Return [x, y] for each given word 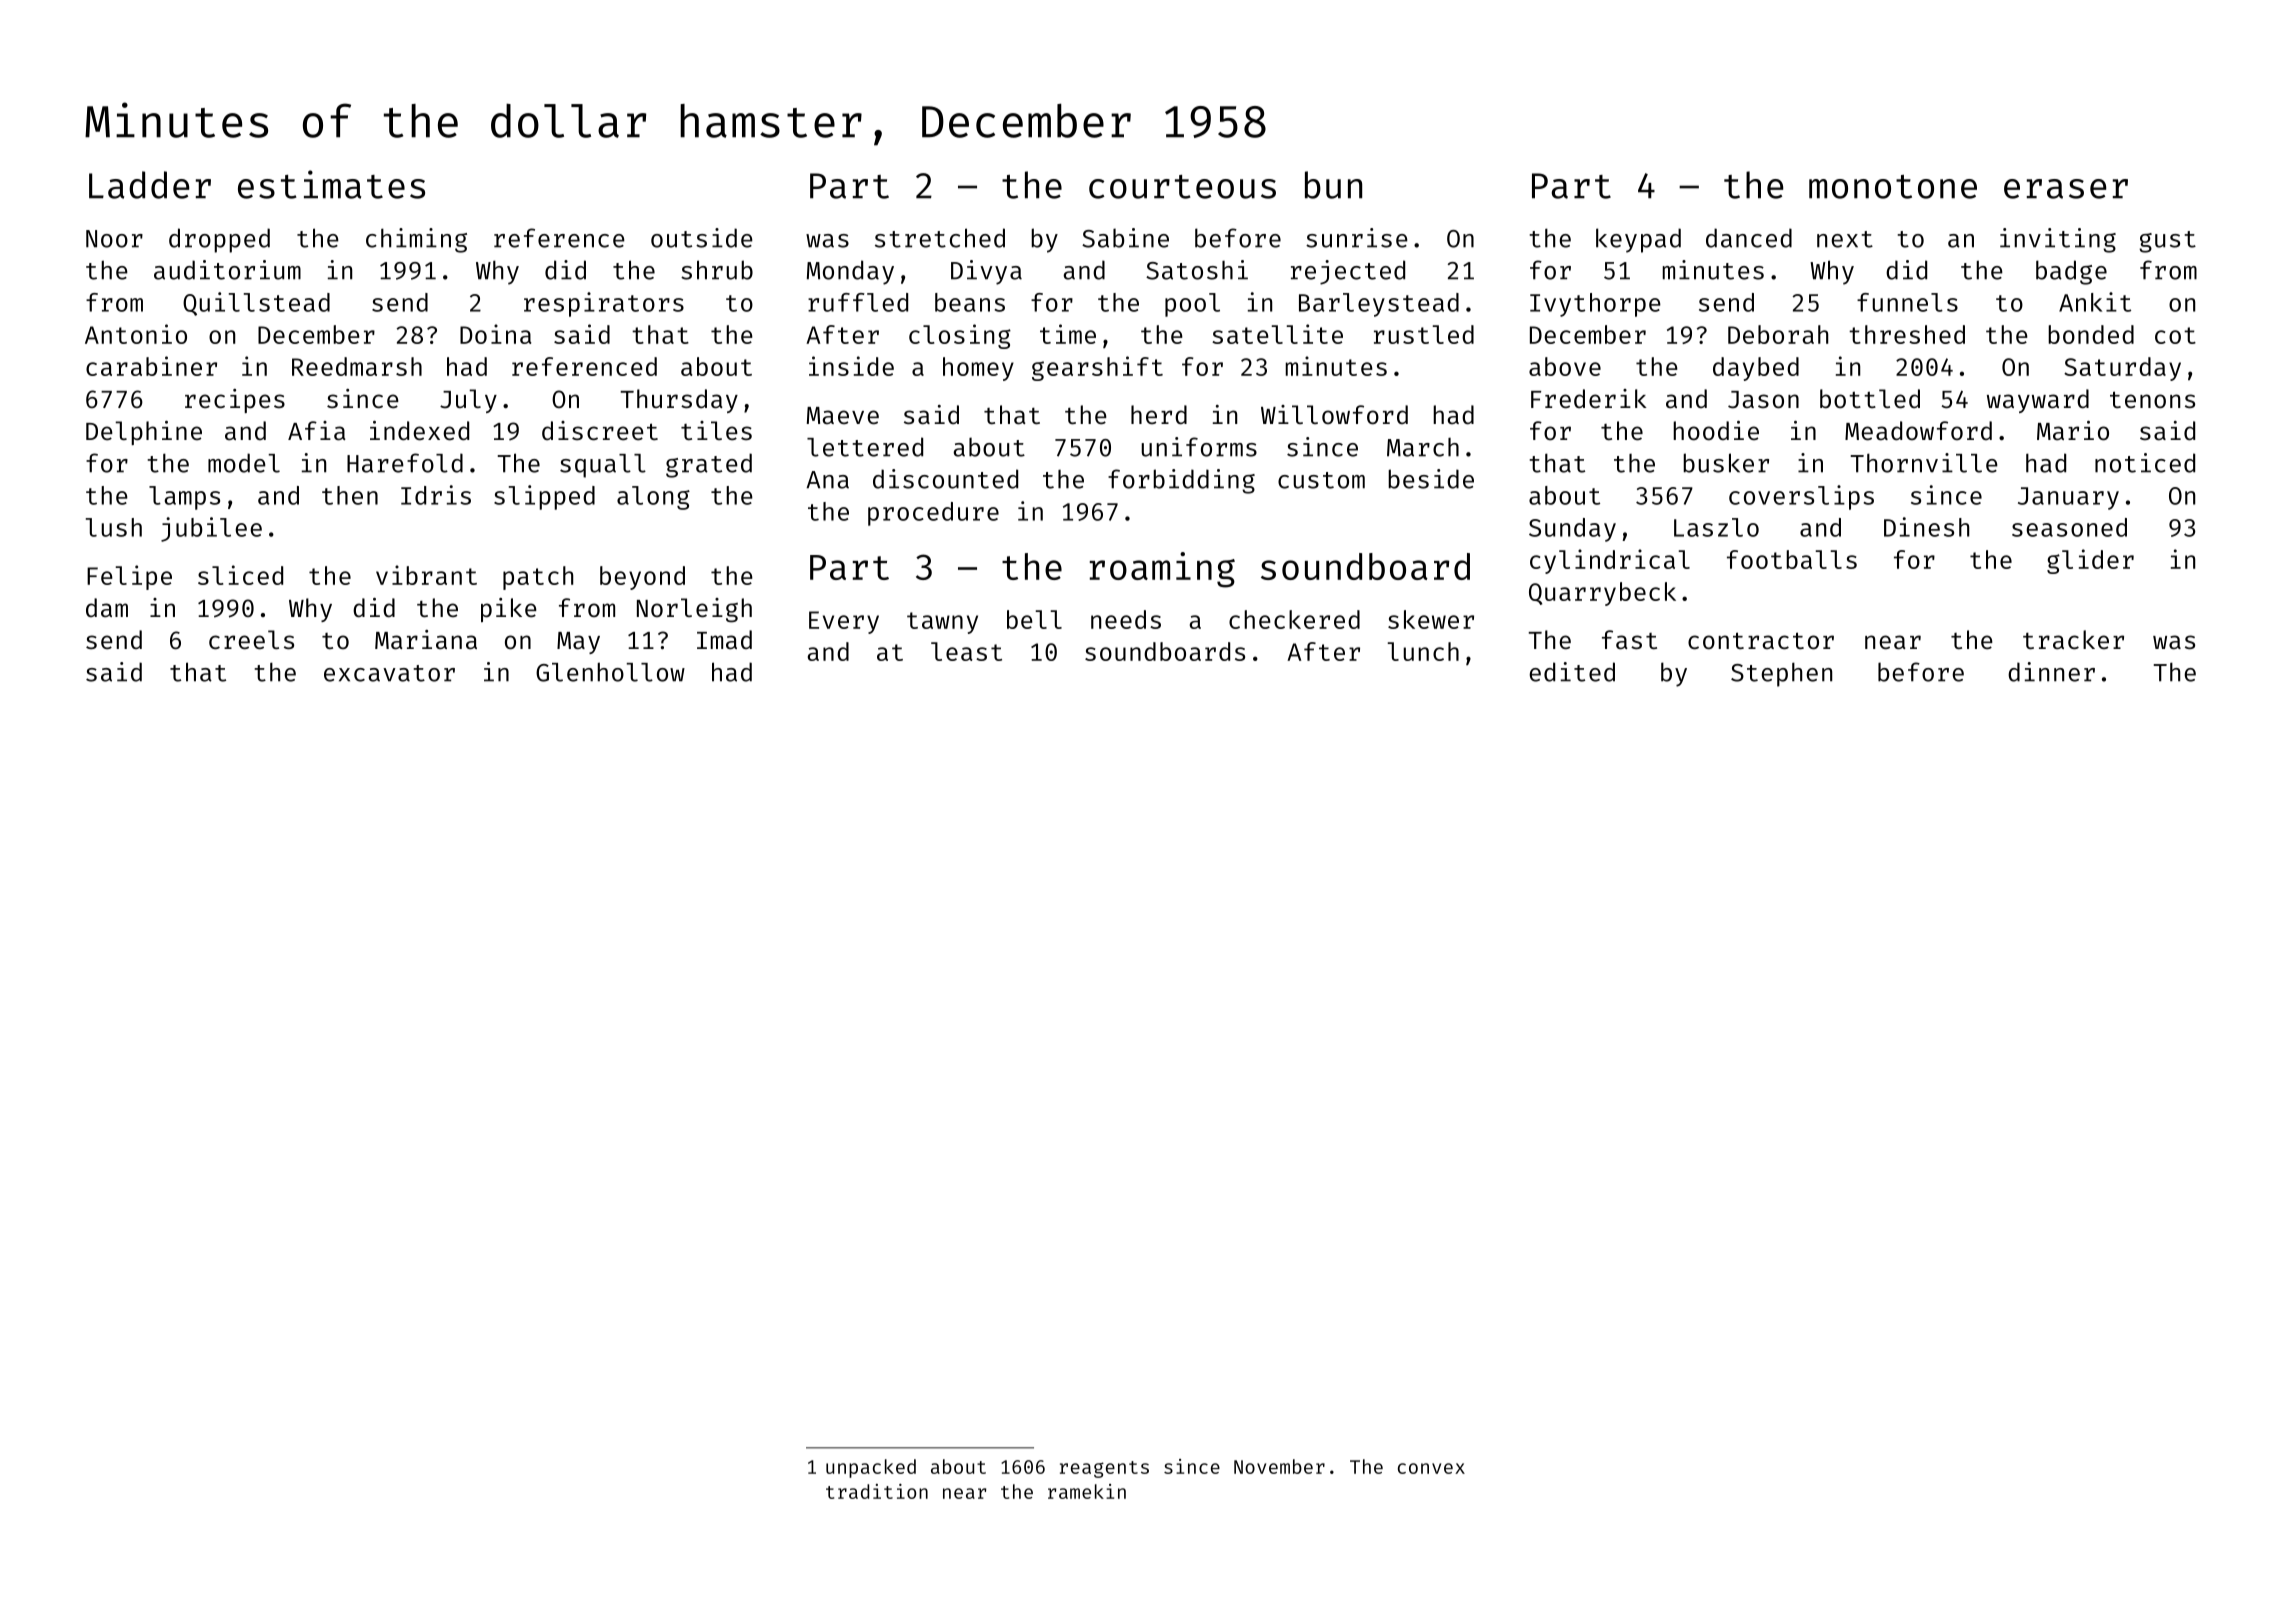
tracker [2073, 640]
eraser [2066, 189]
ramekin [1087, 1491]
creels [251, 640]
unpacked [871, 1468]
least [966, 651]
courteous [1182, 187]
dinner [2051, 672]
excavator [389, 673]
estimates [331, 184]
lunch [1423, 651]
